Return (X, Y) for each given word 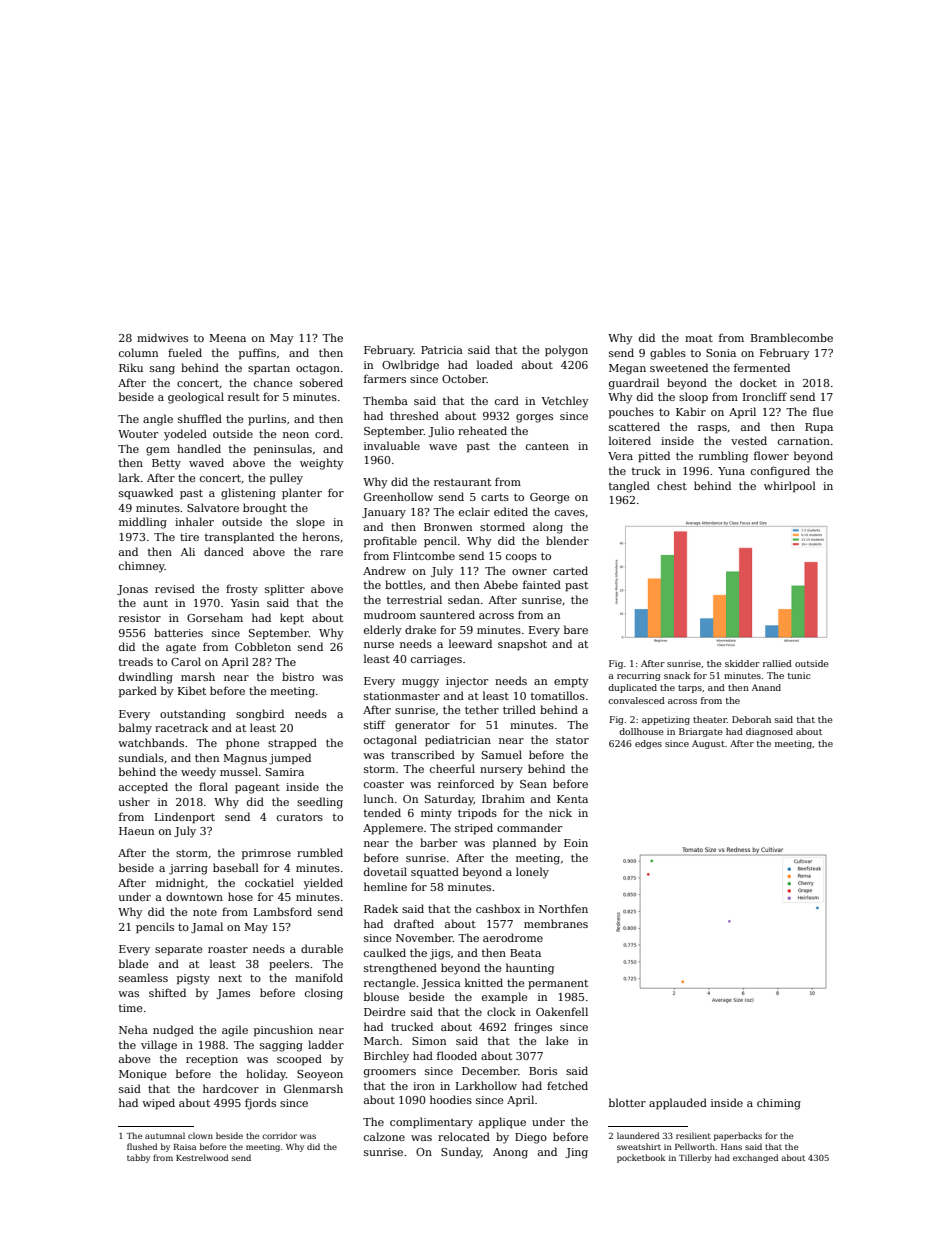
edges (648, 744)
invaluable (392, 445)
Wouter (138, 434)
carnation (804, 441)
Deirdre (385, 1011)
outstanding (193, 715)
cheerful (452, 768)
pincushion (283, 1030)
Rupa (819, 428)
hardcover (231, 1088)
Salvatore (213, 507)
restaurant (462, 482)
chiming (779, 1104)
